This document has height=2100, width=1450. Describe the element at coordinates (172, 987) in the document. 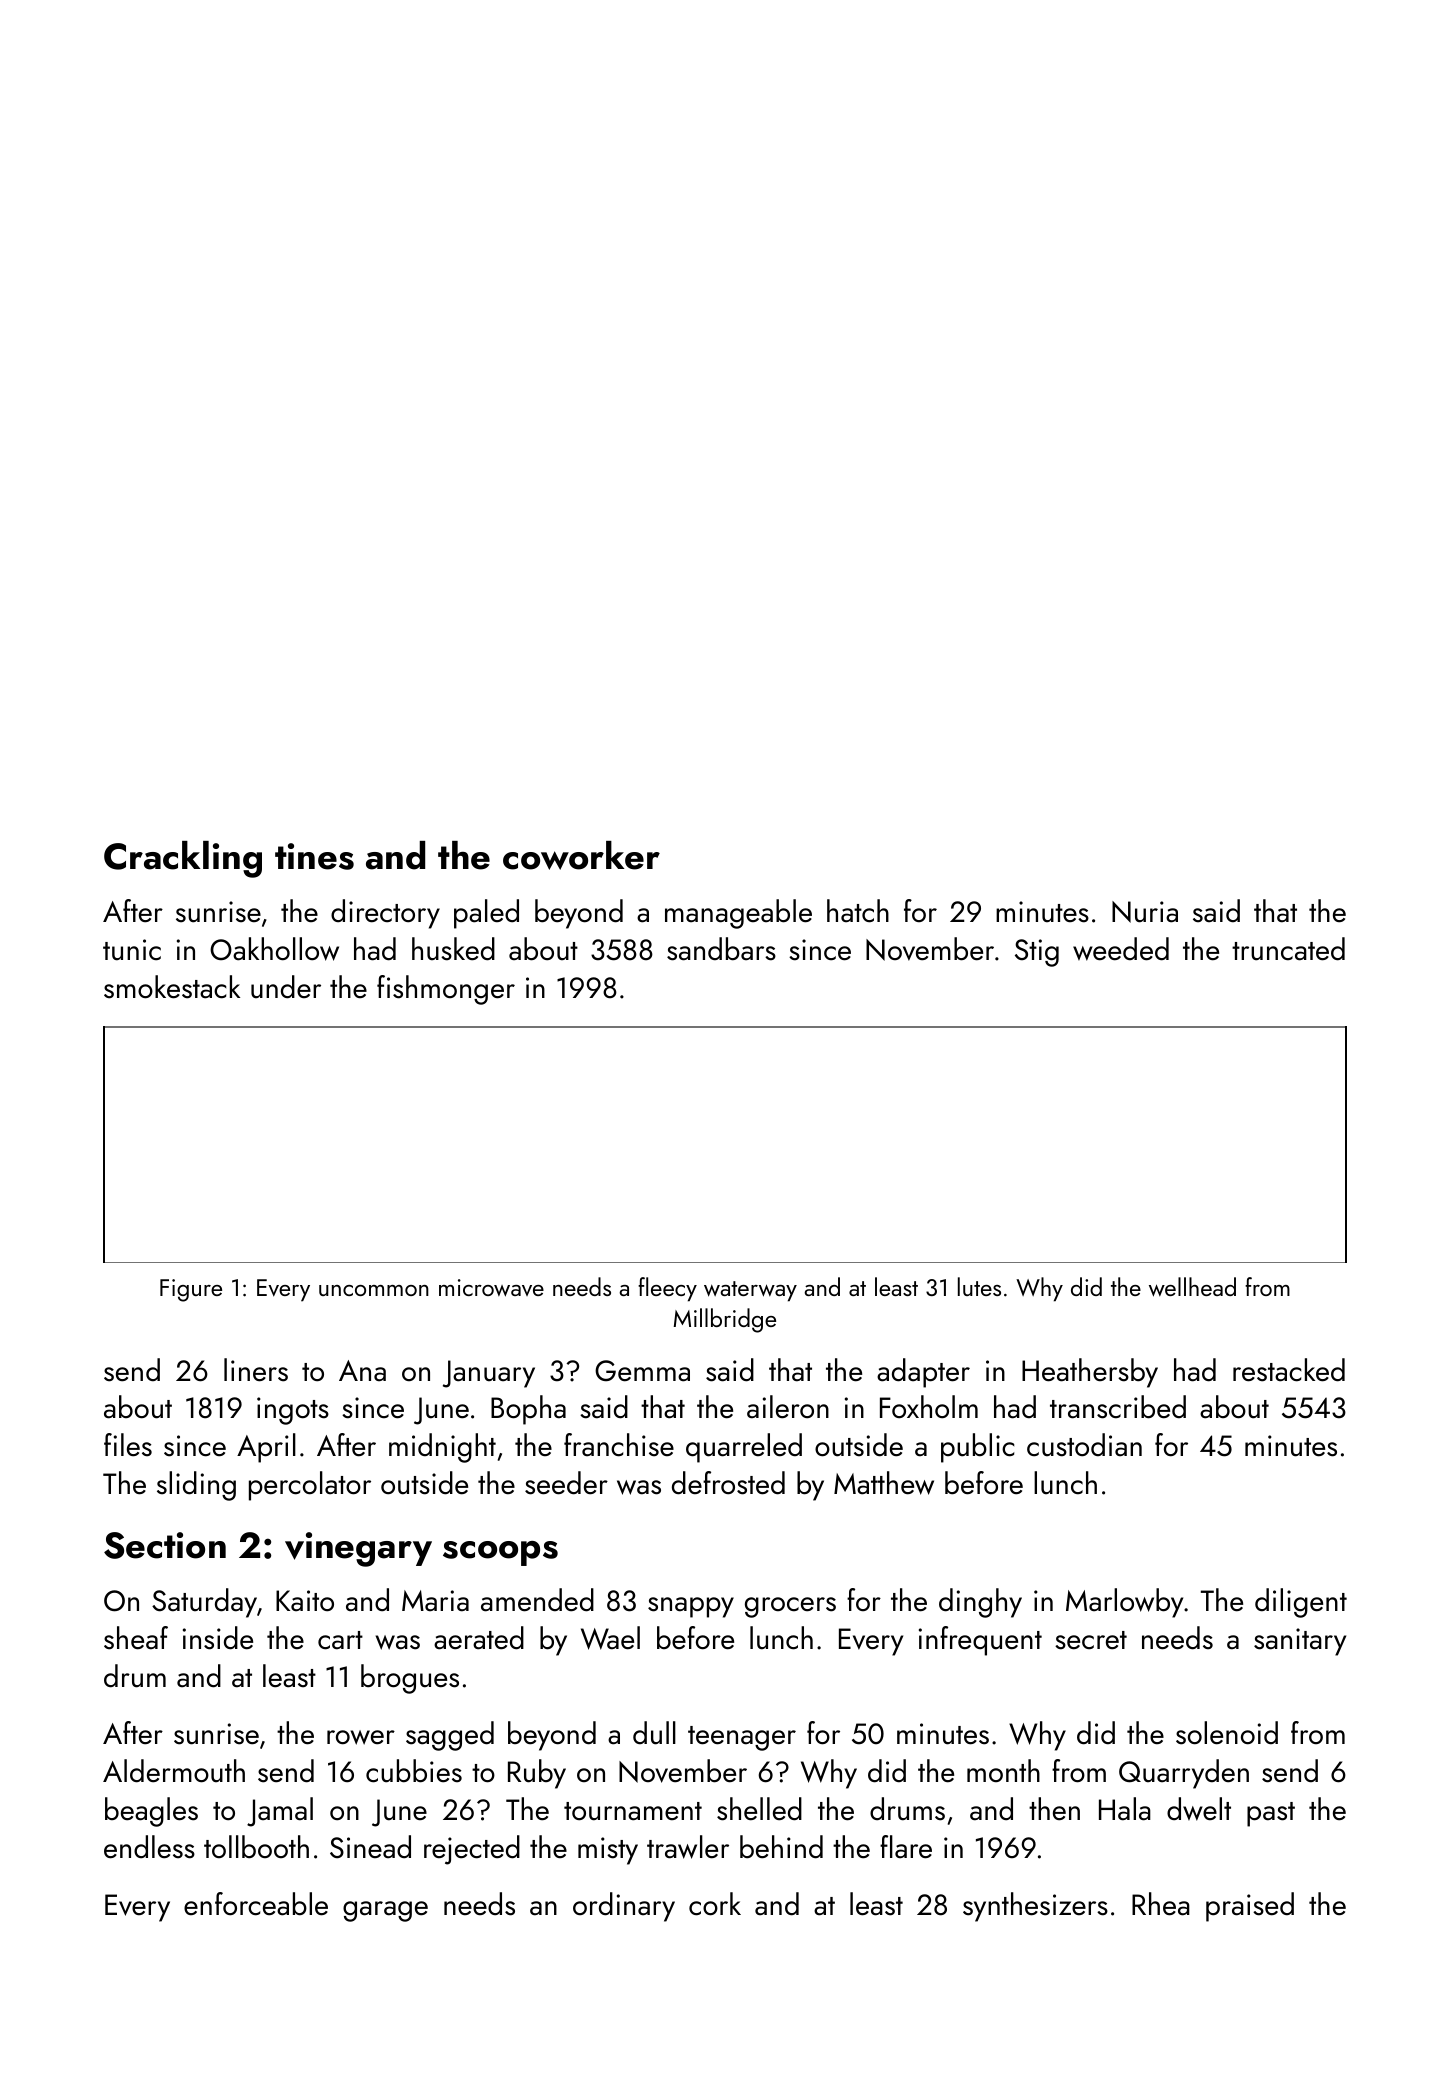

I see `smokestack` at that location.
